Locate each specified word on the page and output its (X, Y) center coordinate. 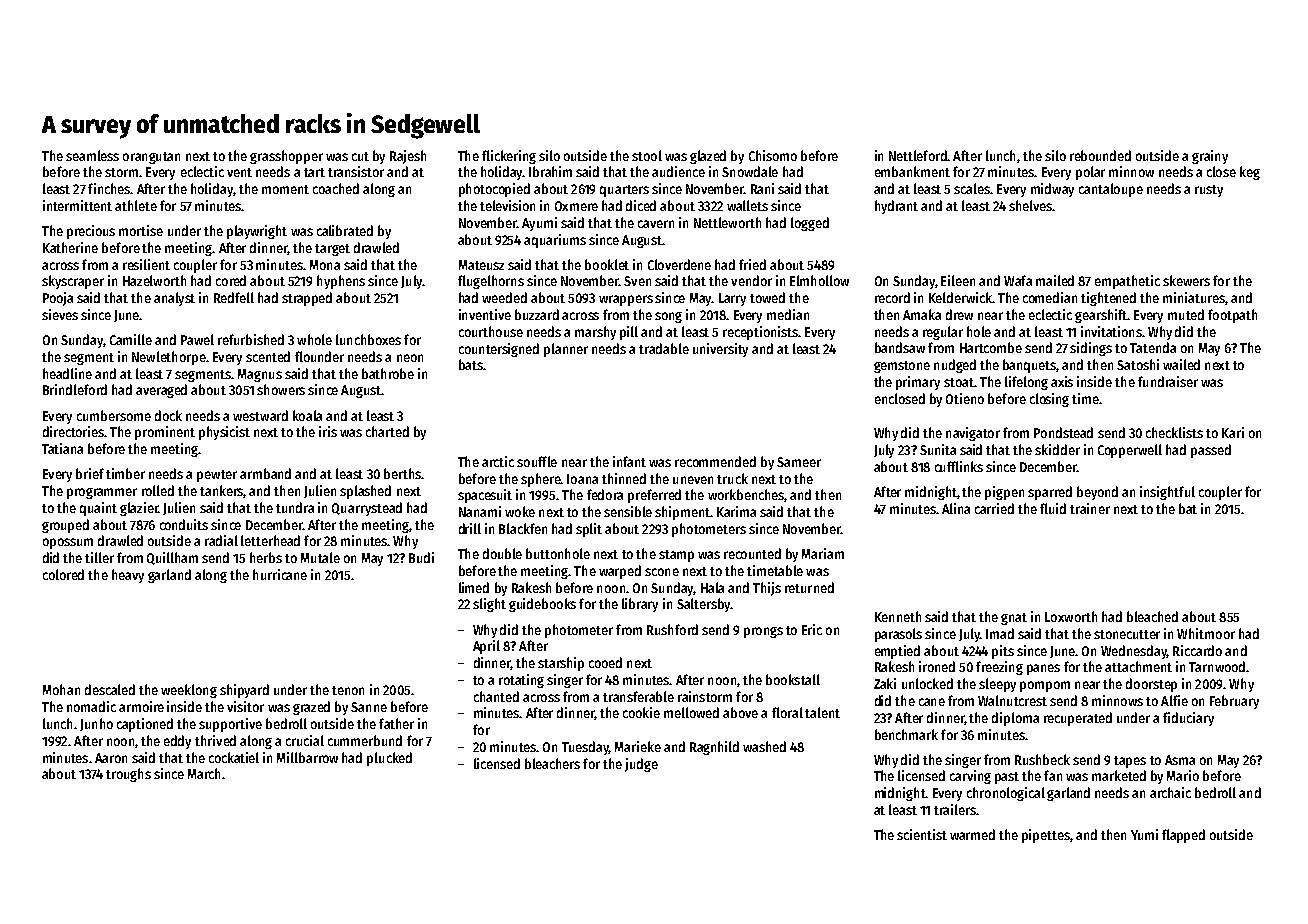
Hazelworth (154, 280)
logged (810, 224)
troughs (128, 775)
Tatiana (62, 448)
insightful (1167, 493)
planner (566, 350)
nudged (955, 366)
